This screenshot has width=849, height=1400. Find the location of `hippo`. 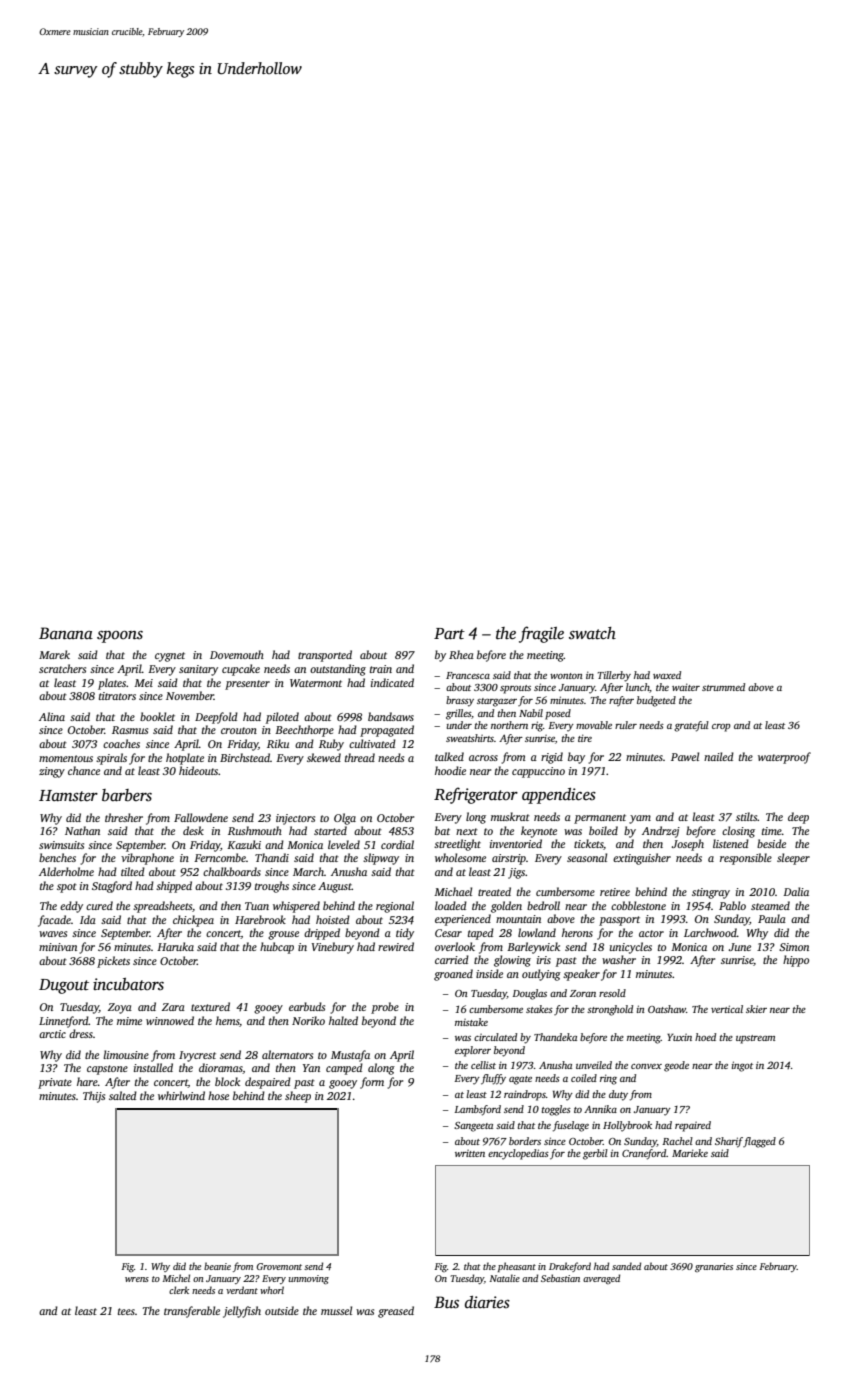

hippo is located at coordinates (796, 961).
